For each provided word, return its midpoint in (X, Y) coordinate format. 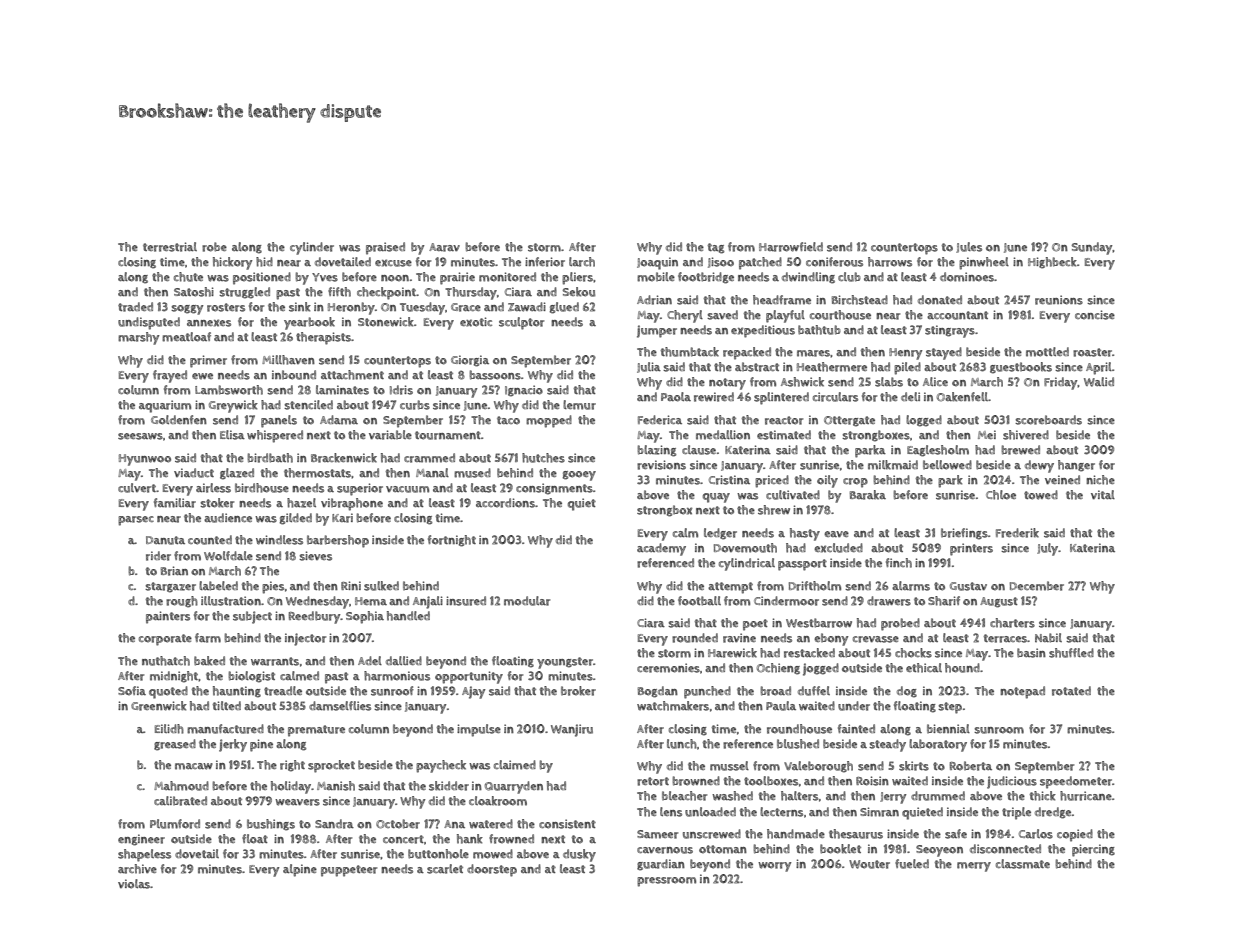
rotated (1071, 691)
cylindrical (747, 564)
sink (300, 307)
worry (775, 867)
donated (940, 300)
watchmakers (673, 706)
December (1037, 586)
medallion (723, 435)
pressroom (666, 882)
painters (168, 617)
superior (360, 489)
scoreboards (1048, 420)
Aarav (444, 247)
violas (134, 884)
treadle (283, 691)
